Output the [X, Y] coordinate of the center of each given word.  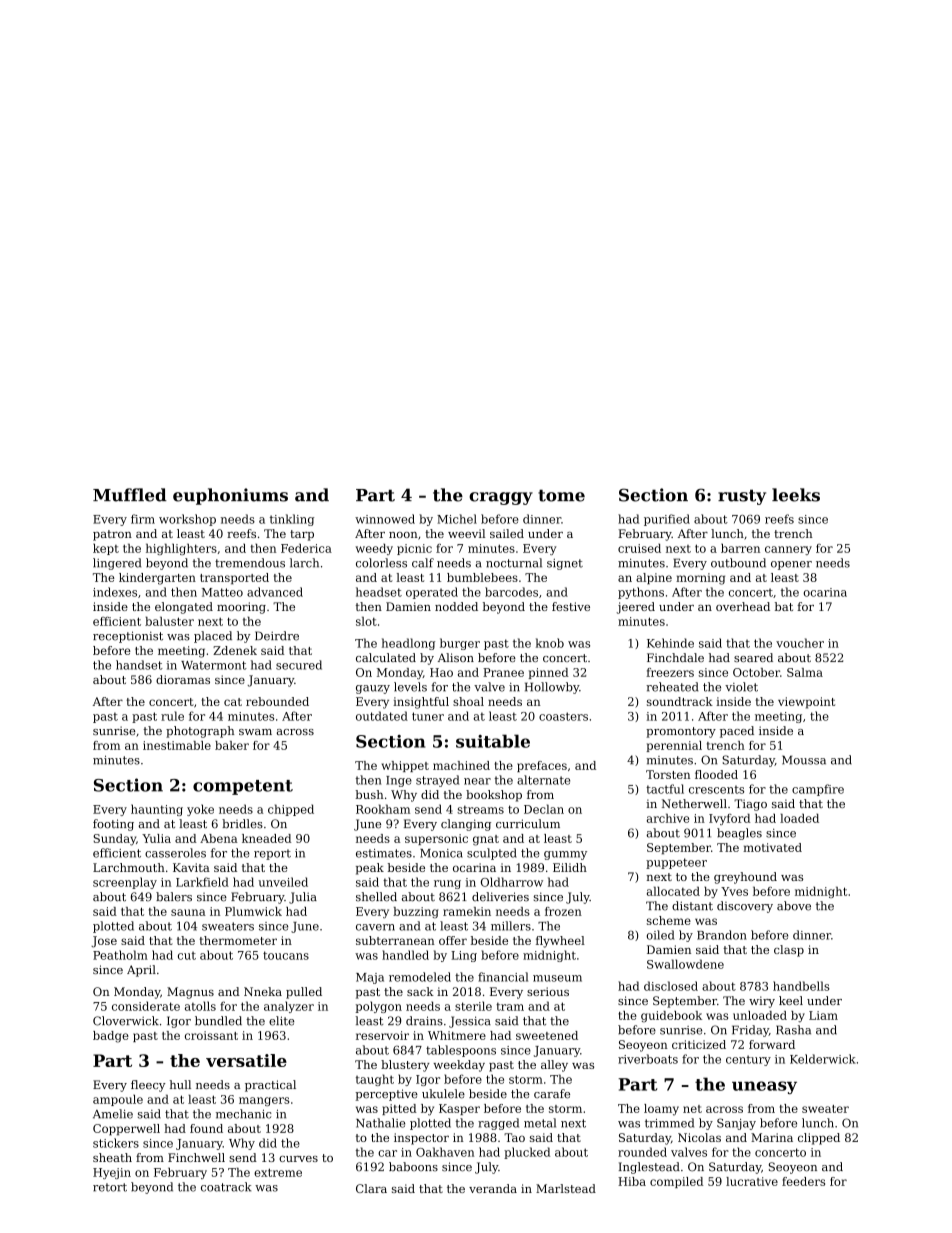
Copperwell [126, 1129]
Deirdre [277, 636]
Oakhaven [445, 1152]
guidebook [671, 1017]
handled [405, 955]
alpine [654, 578]
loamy [661, 1110]
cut [187, 956]
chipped [291, 810]
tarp [302, 535]
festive [571, 606]
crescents [716, 789]
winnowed [385, 519]
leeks [796, 495]
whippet [405, 766]
